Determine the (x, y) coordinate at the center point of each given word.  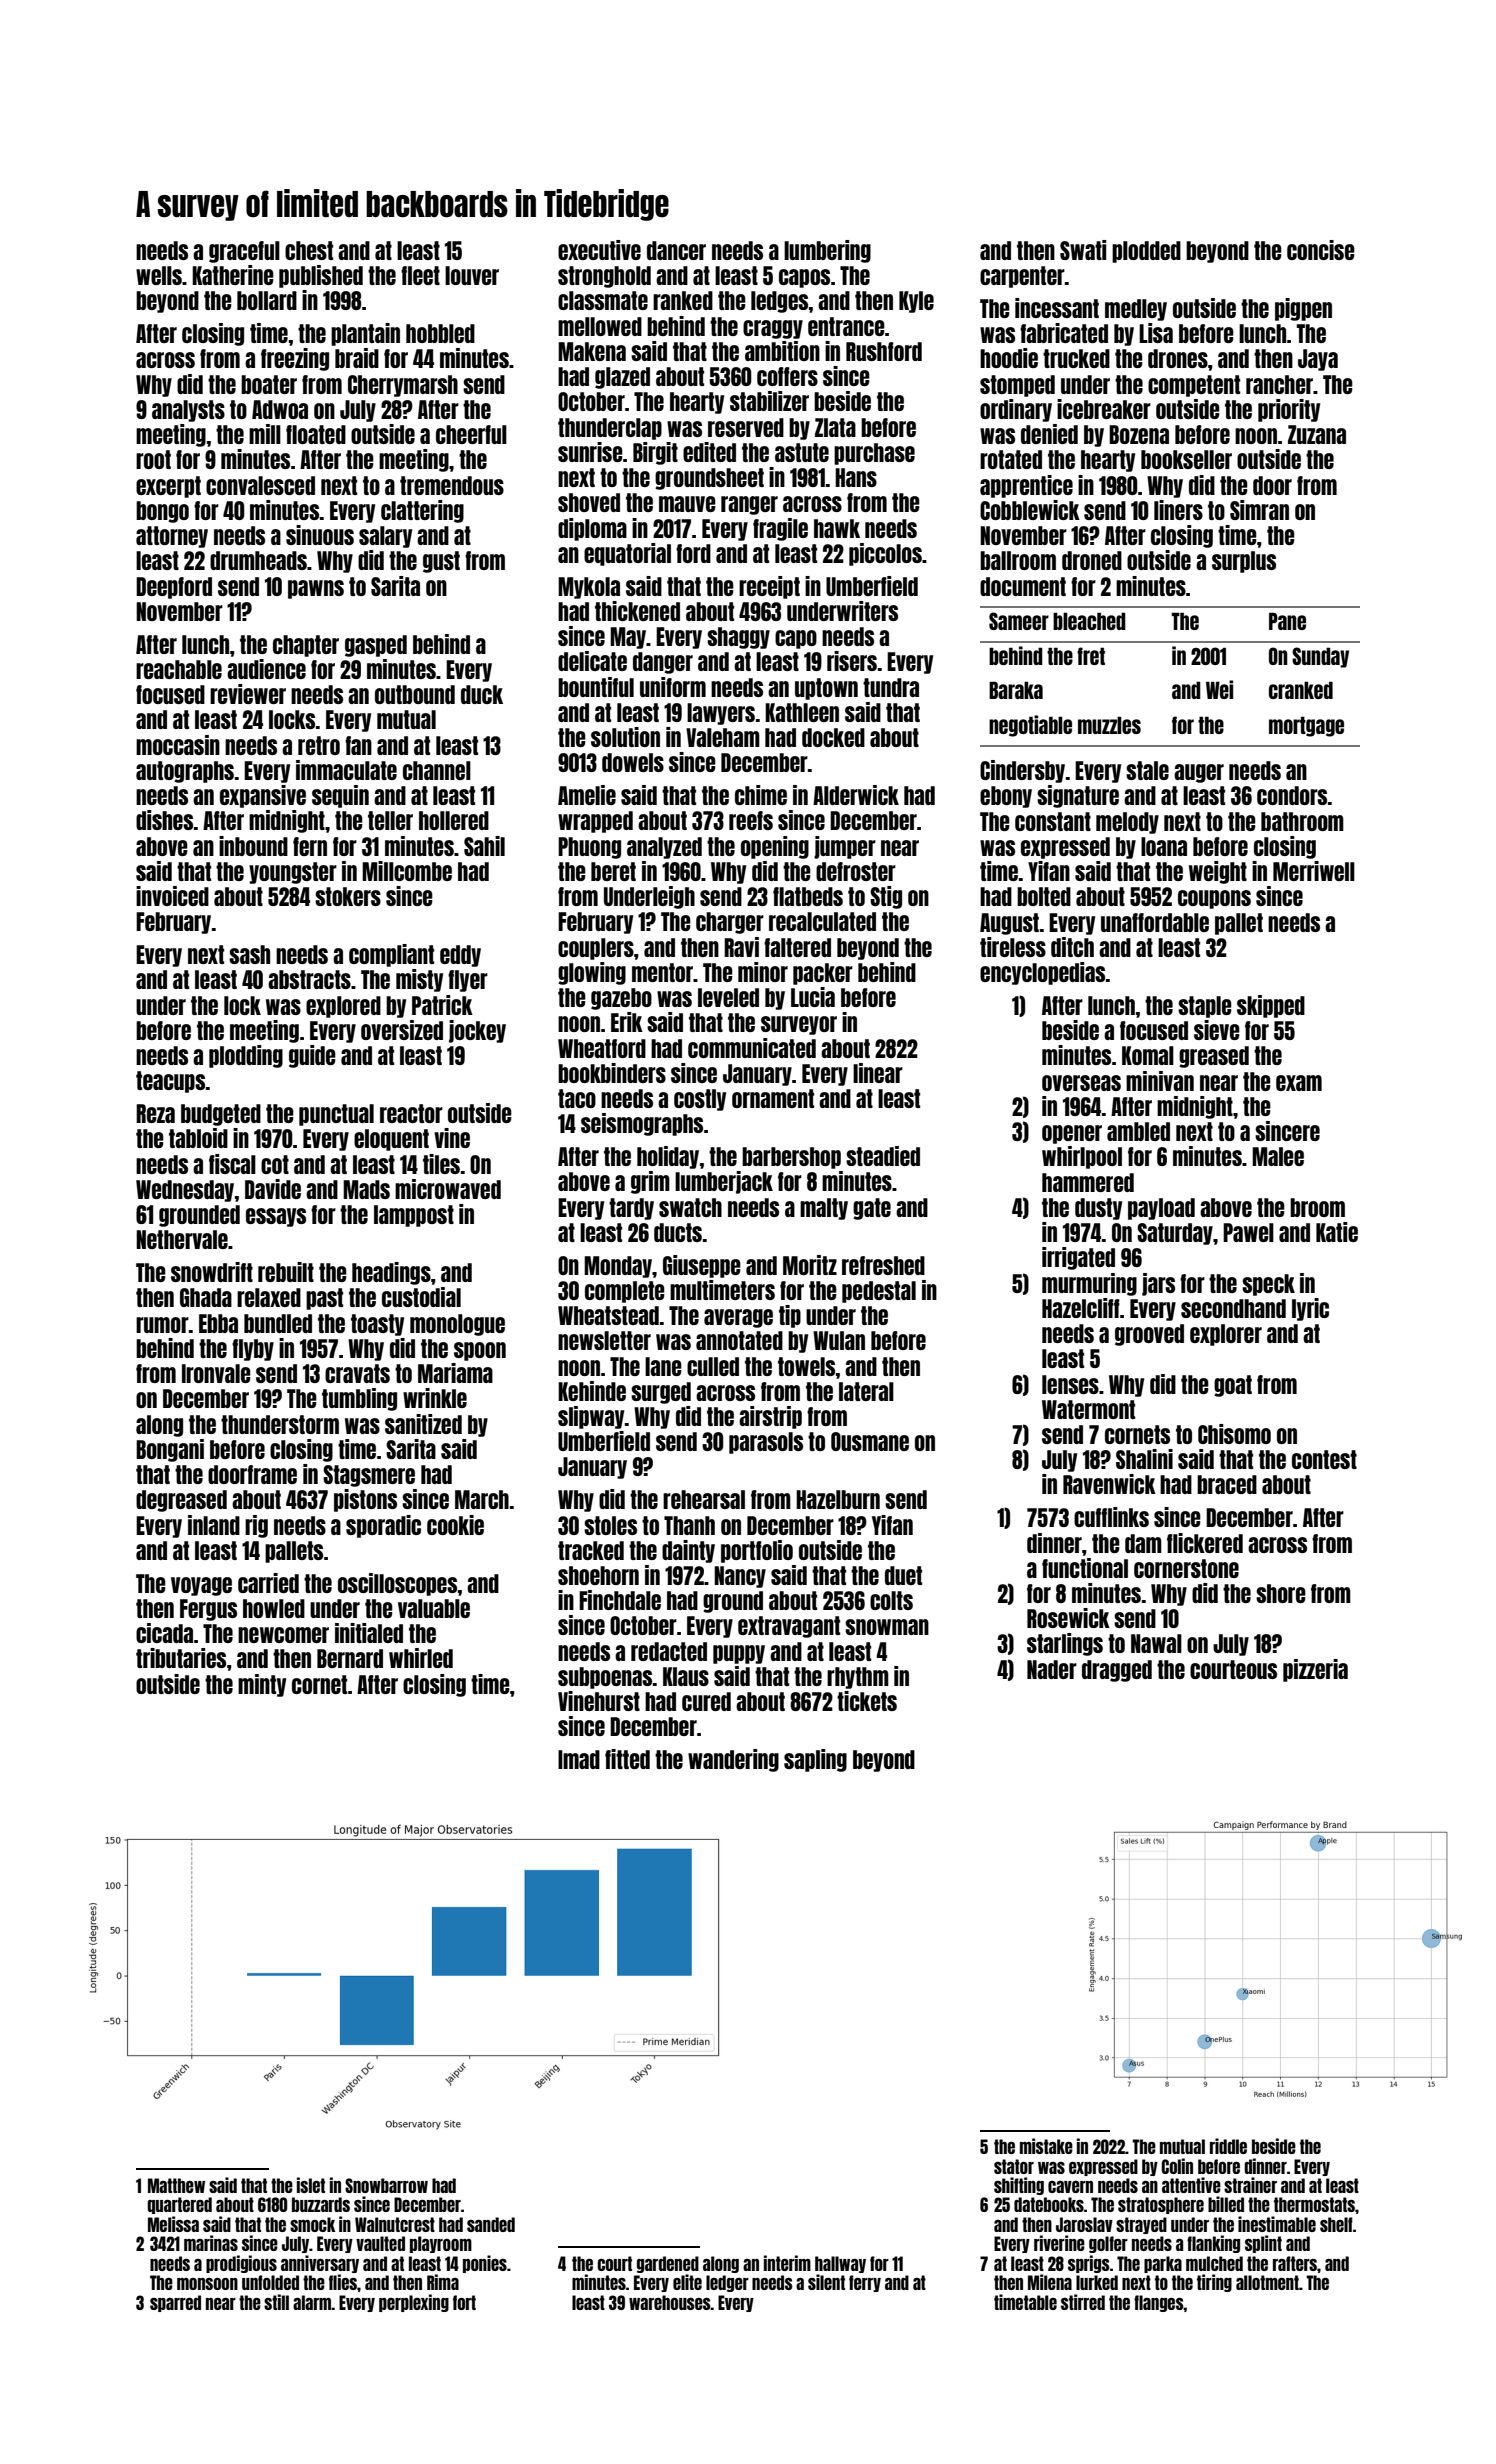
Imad (579, 1759)
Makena (592, 351)
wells (159, 275)
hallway (840, 2264)
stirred (1083, 2302)
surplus (1244, 562)
